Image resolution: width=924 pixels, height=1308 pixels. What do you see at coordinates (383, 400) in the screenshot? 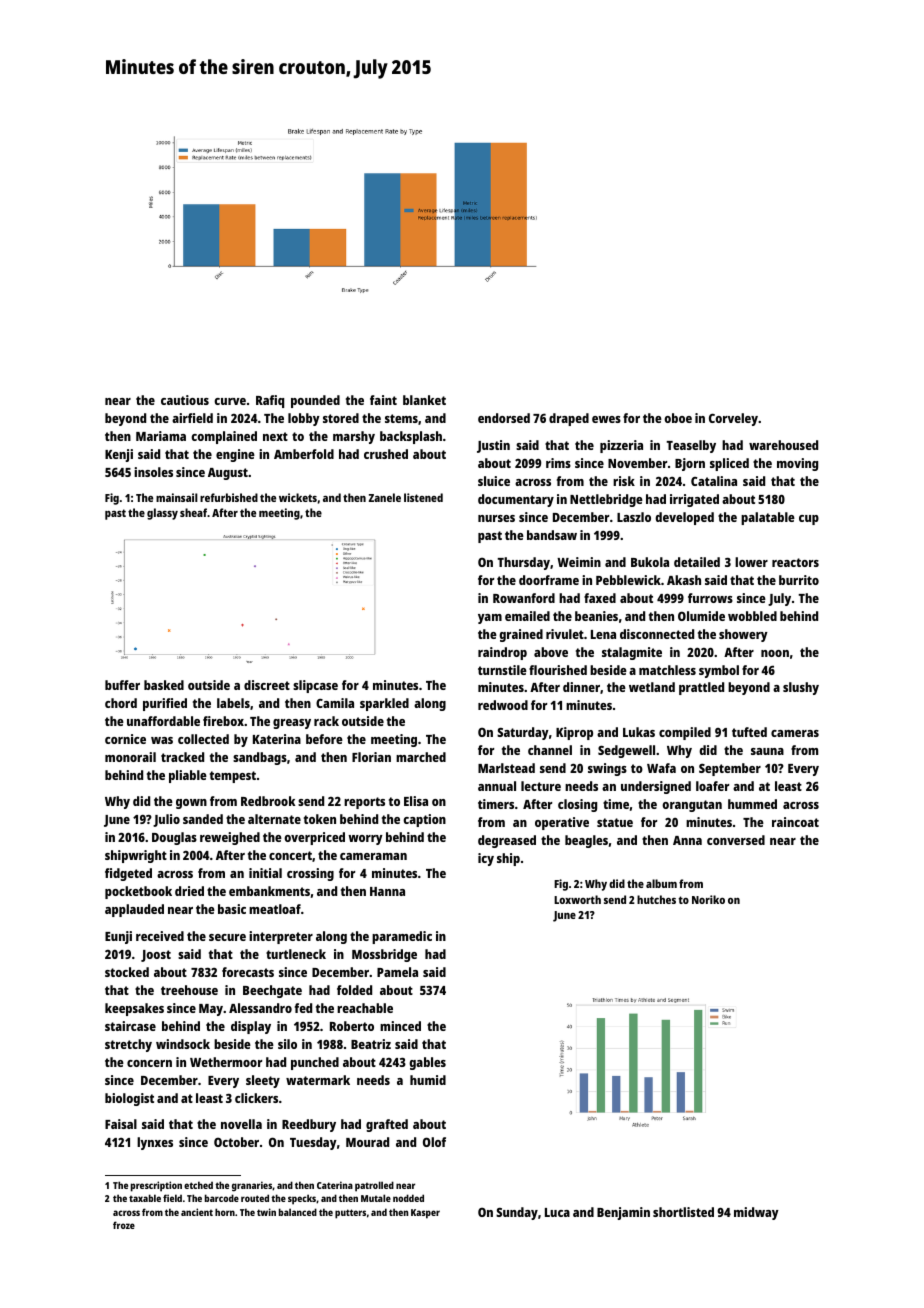
I see `faint` at bounding box center [383, 400].
